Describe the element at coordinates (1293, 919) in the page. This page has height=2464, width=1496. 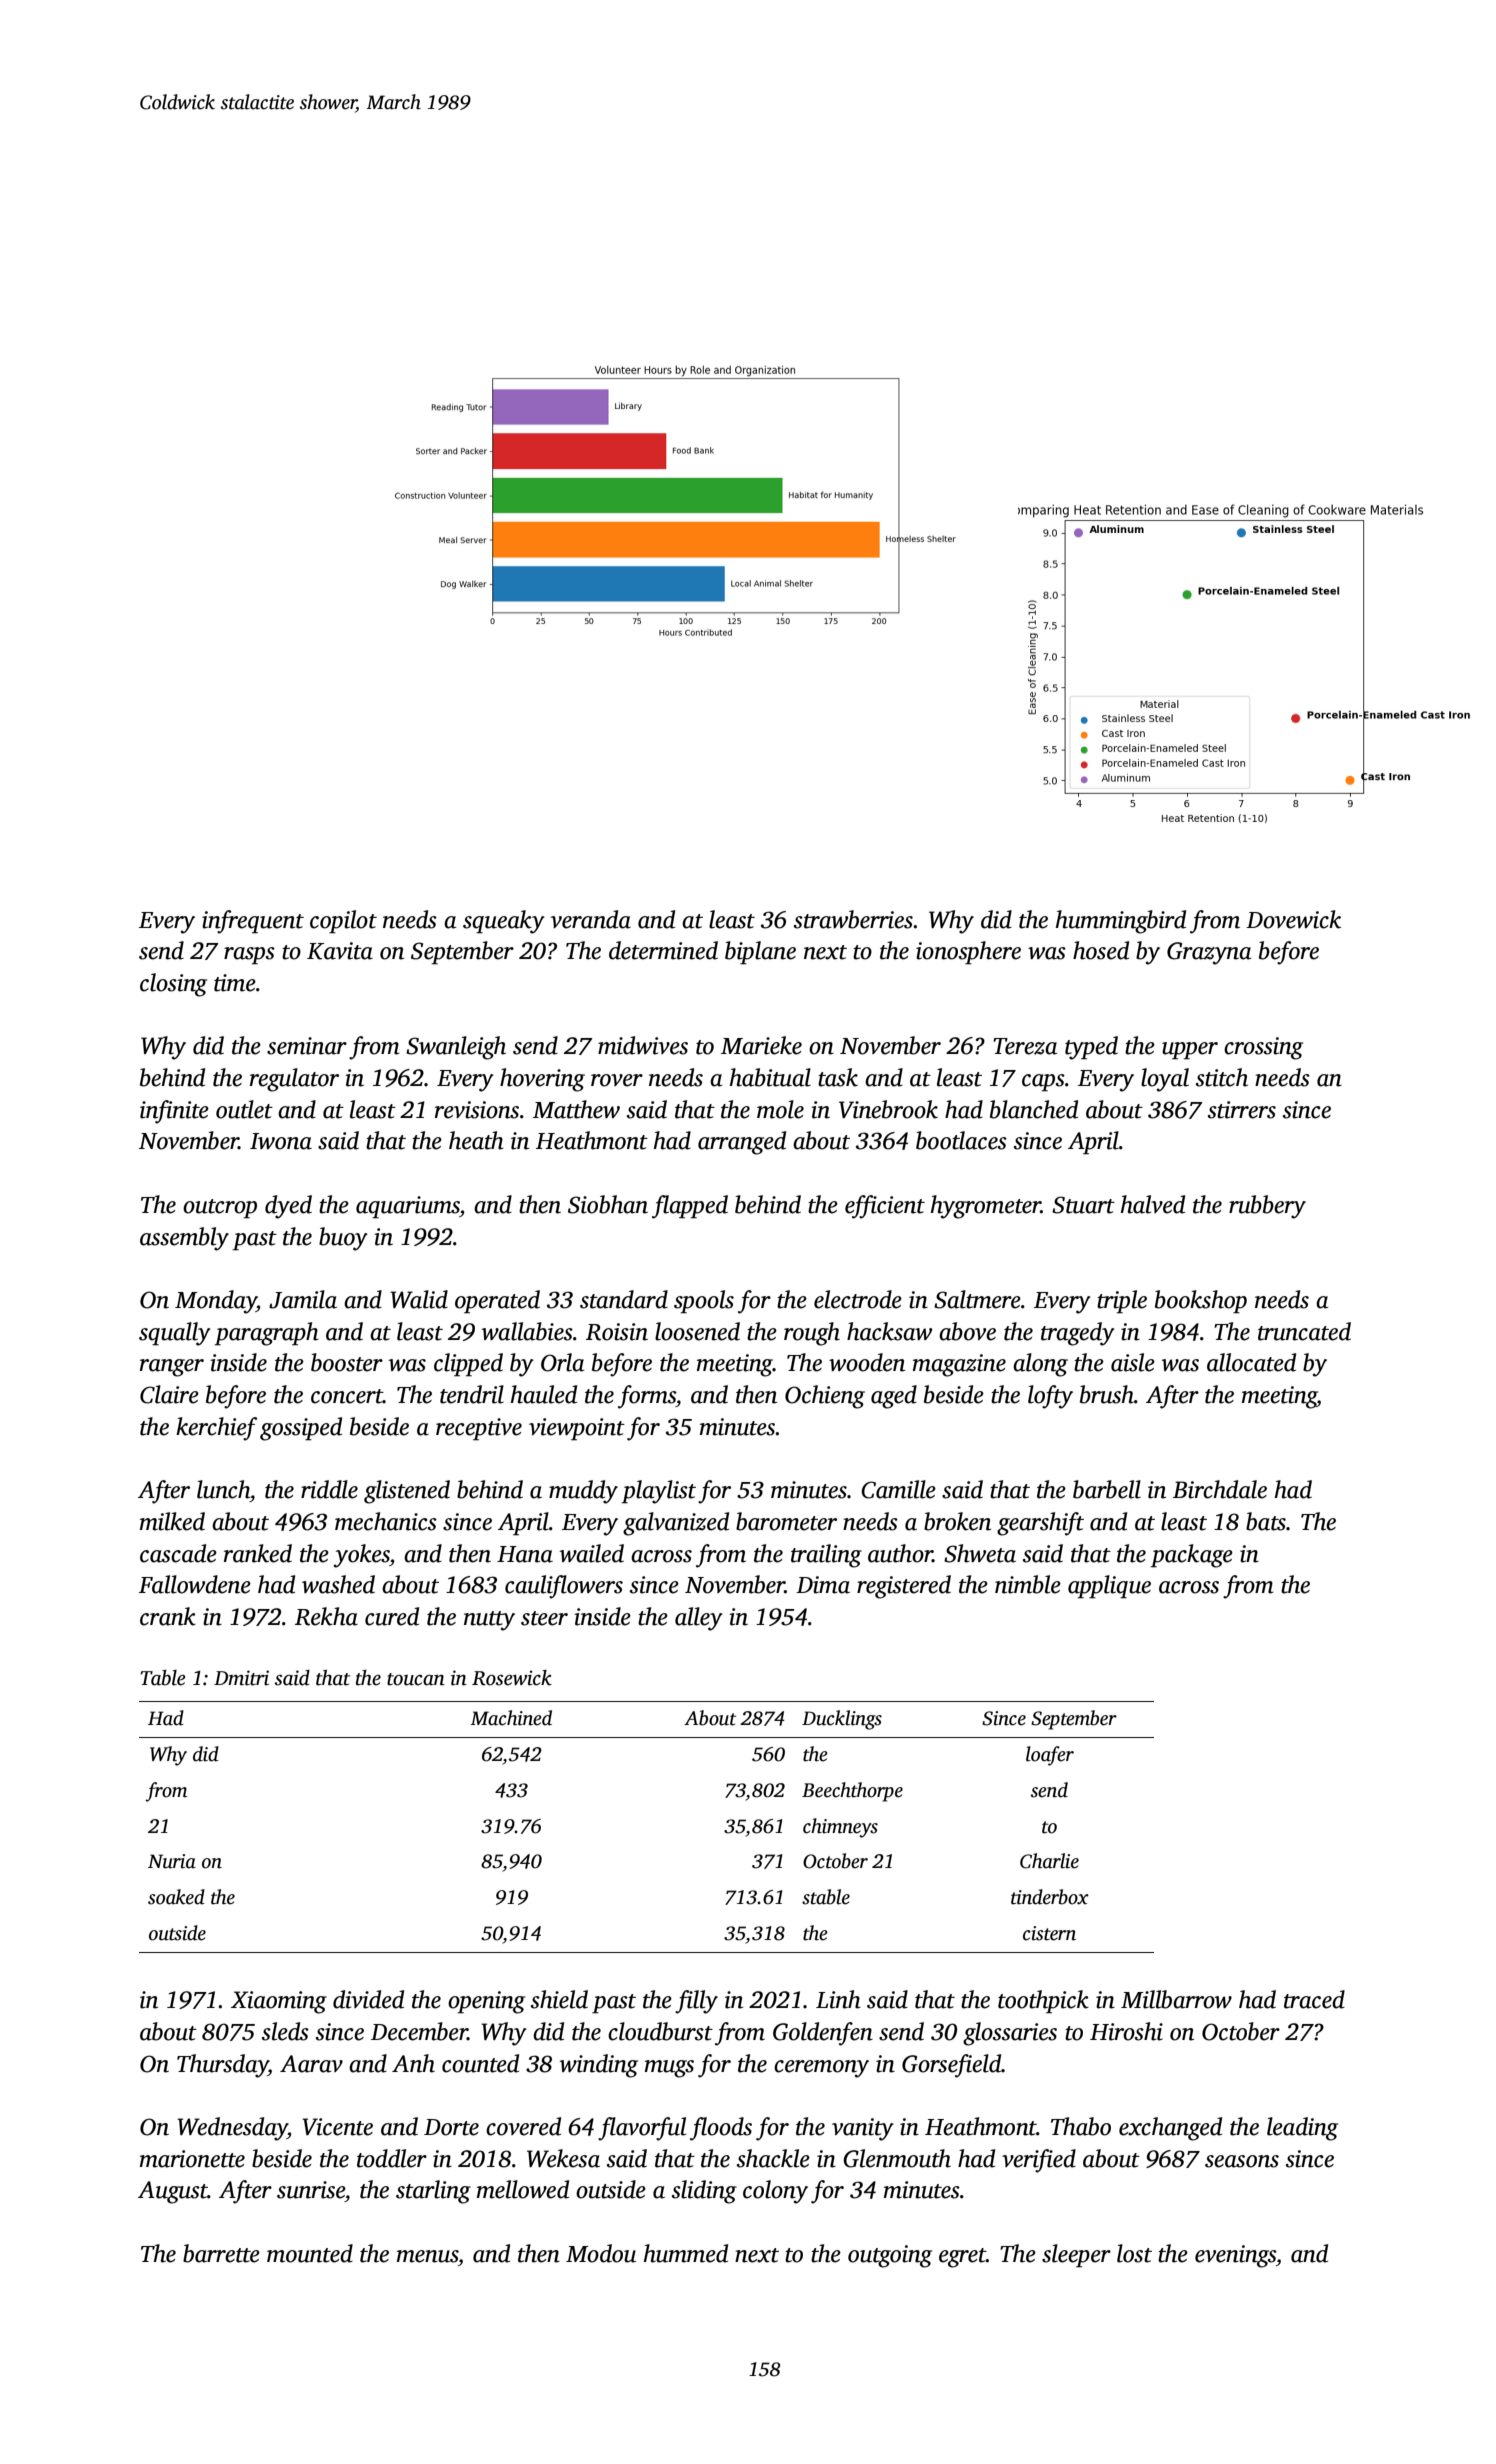
I see `Dovewick` at that location.
